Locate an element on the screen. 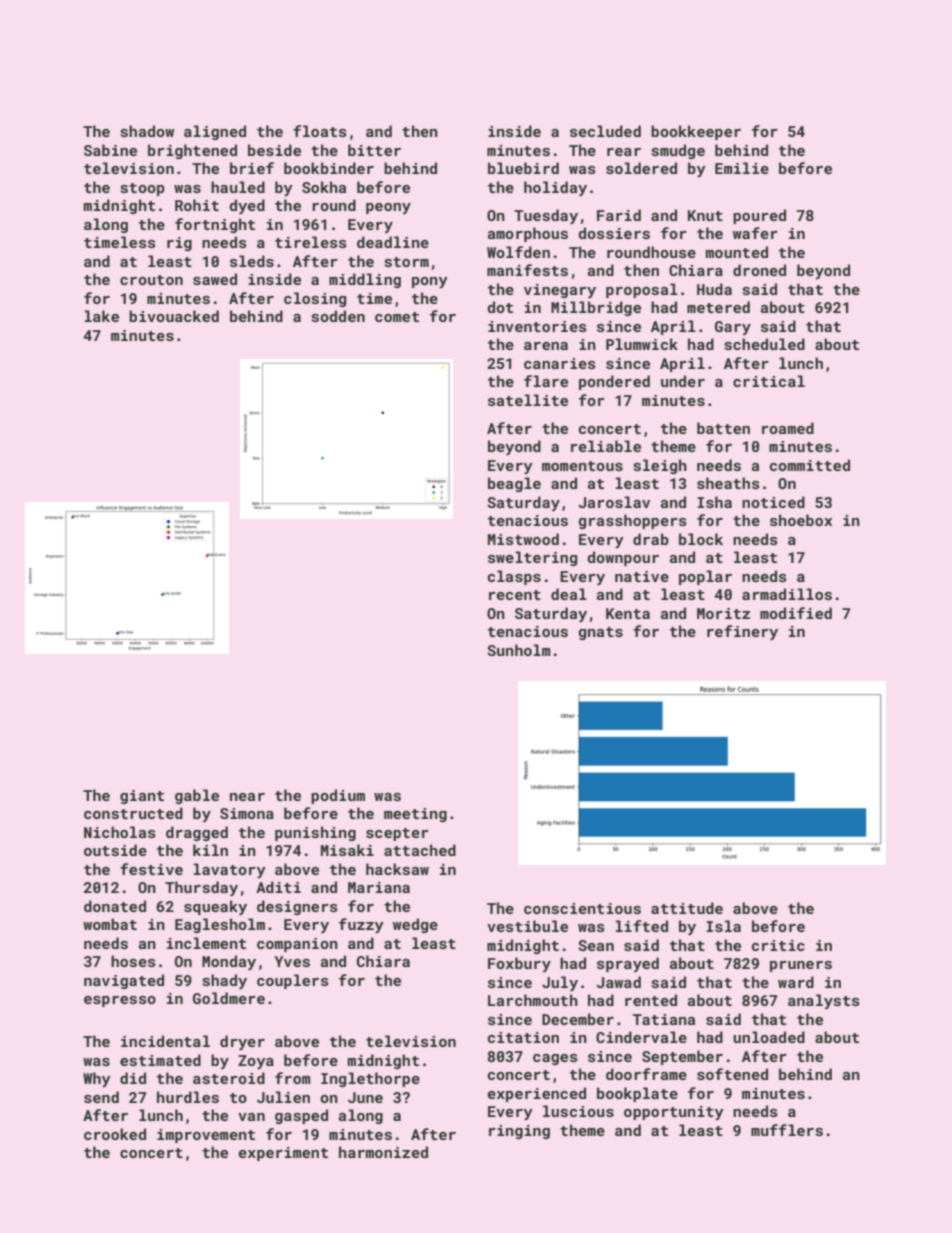 The image size is (952, 1233). poured is located at coordinates (759, 216).
